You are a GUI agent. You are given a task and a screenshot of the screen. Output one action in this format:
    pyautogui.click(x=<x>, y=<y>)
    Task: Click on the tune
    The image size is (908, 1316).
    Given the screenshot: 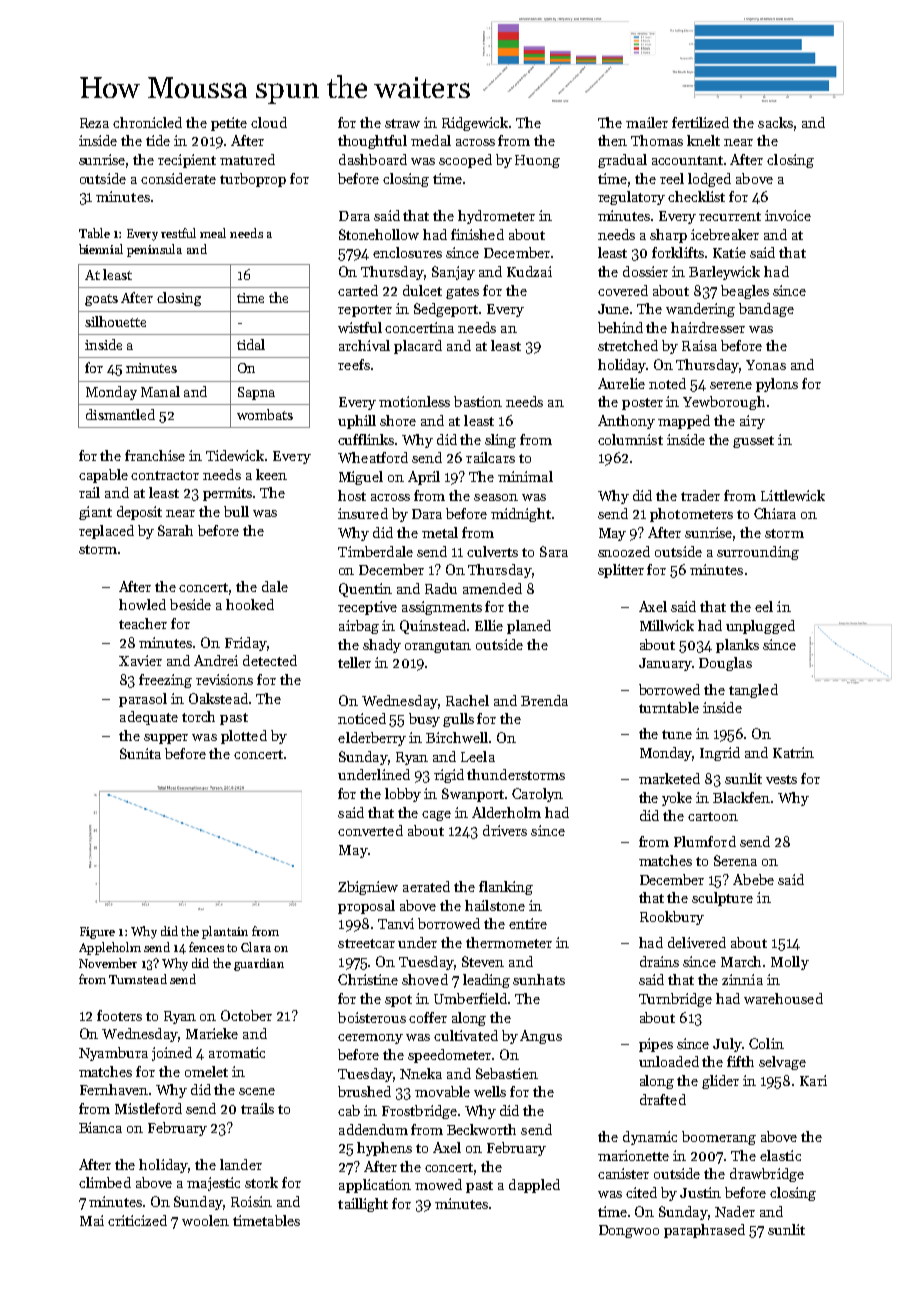 What is the action you would take?
    pyautogui.click(x=677, y=734)
